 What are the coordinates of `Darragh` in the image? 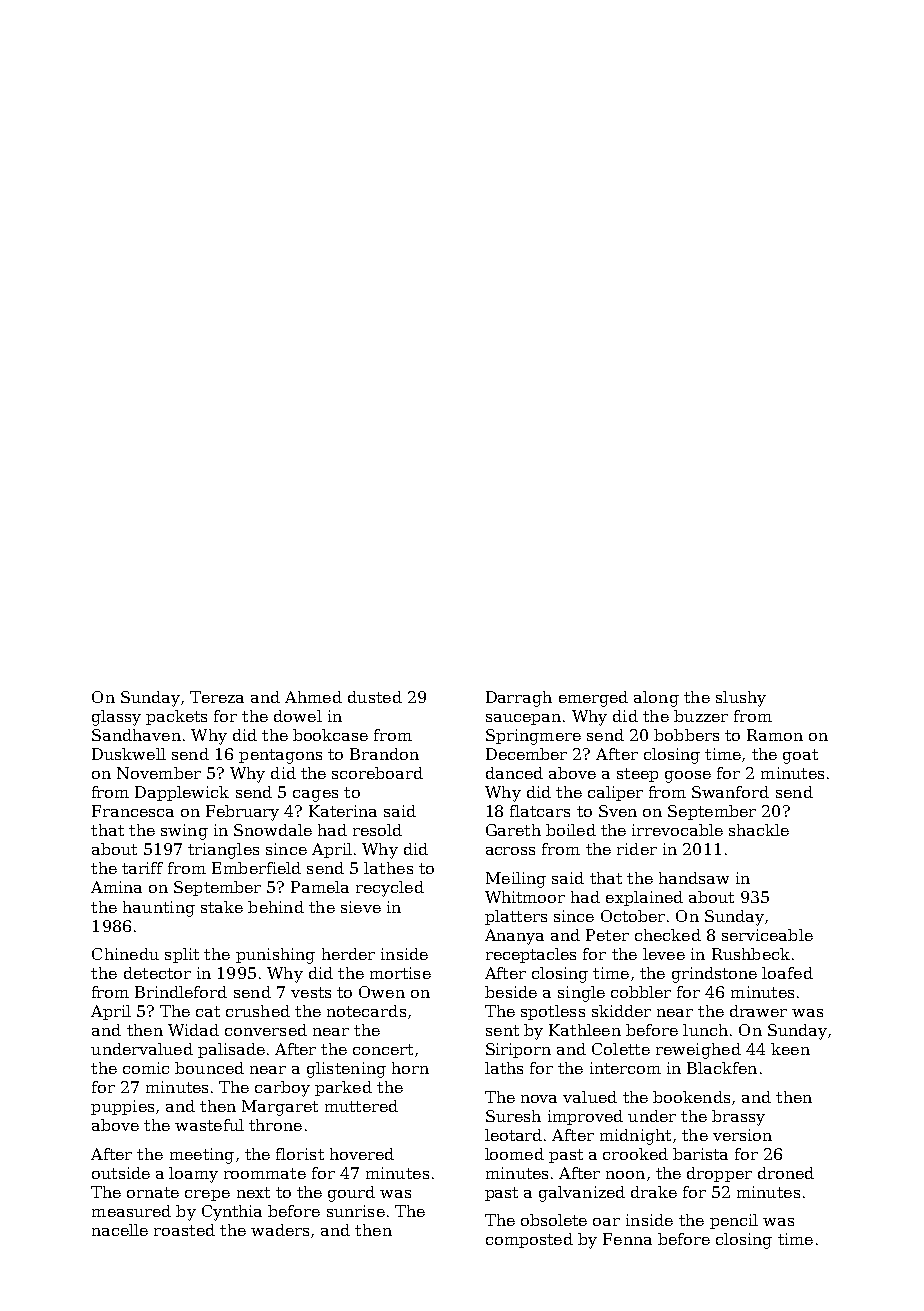 It's located at (519, 699).
